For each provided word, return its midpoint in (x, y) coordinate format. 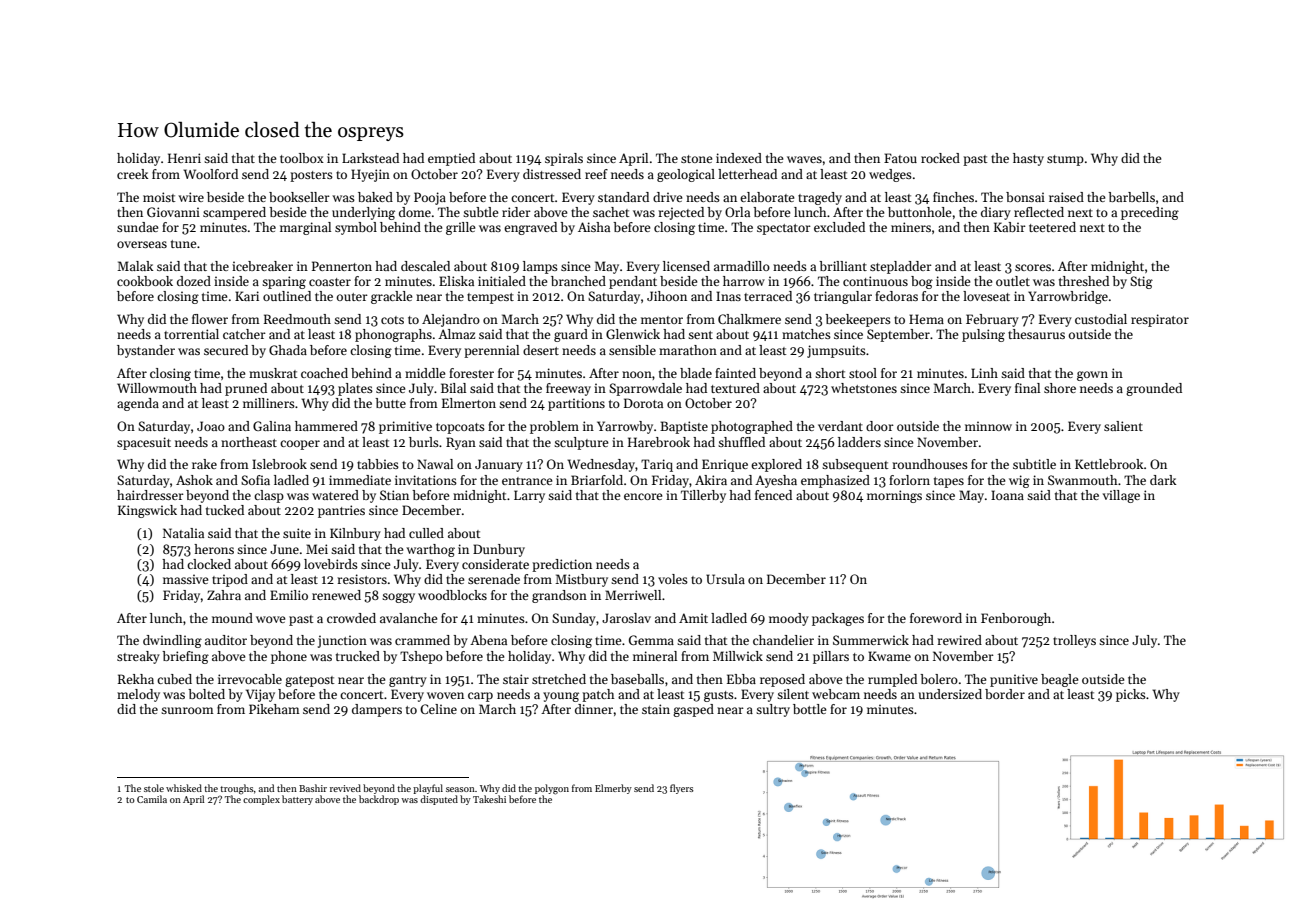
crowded (351, 618)
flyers (682, 789)
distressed (552, 174)
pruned (246, 389)
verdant (840, 426)
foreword (936, 618)
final (1027, 388)
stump (1065, 160)
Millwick (738, 656)
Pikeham (274, 709)
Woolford (210, 174)
